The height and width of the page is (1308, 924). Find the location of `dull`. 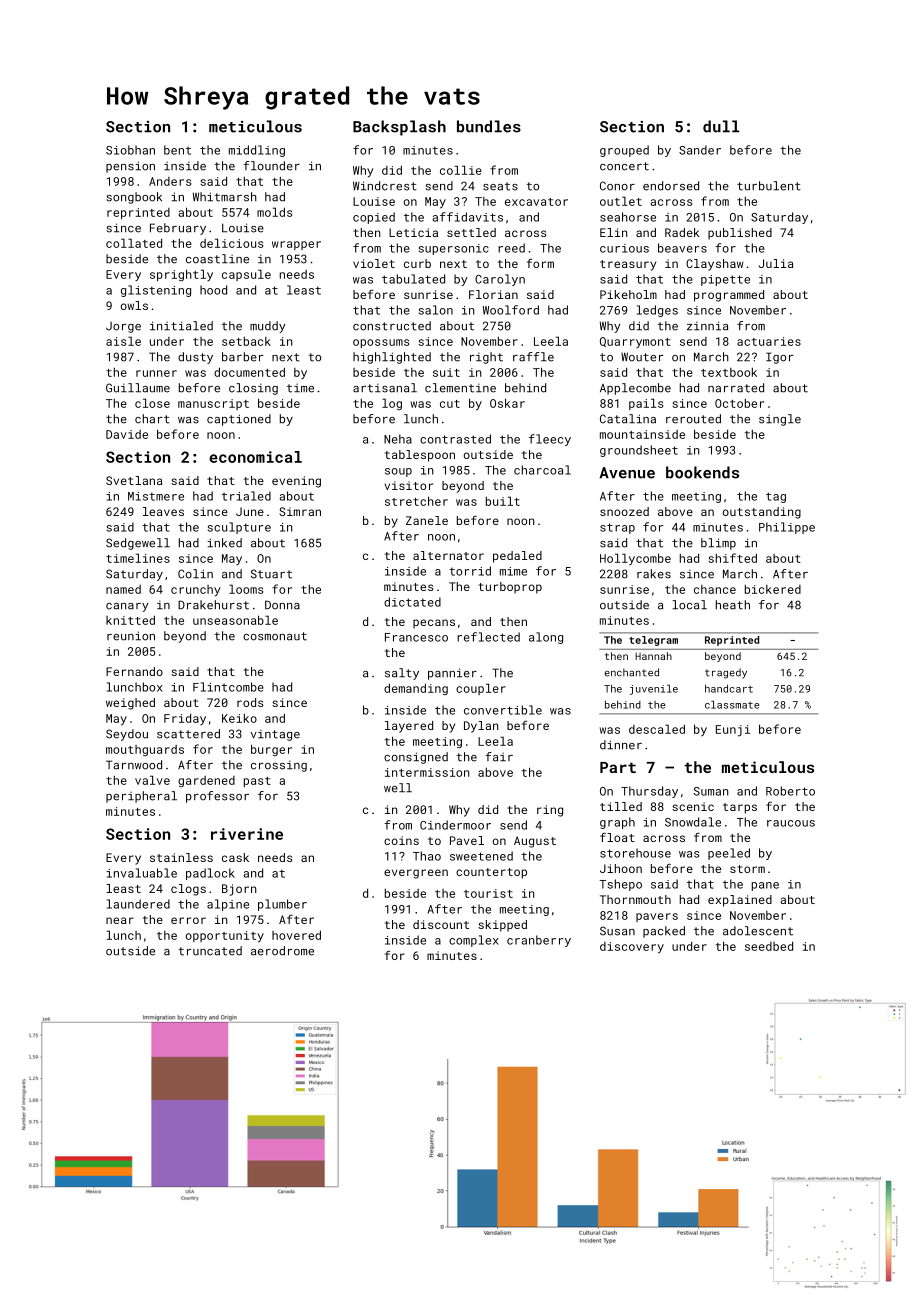

dull is located at coordinates (721, 126).
